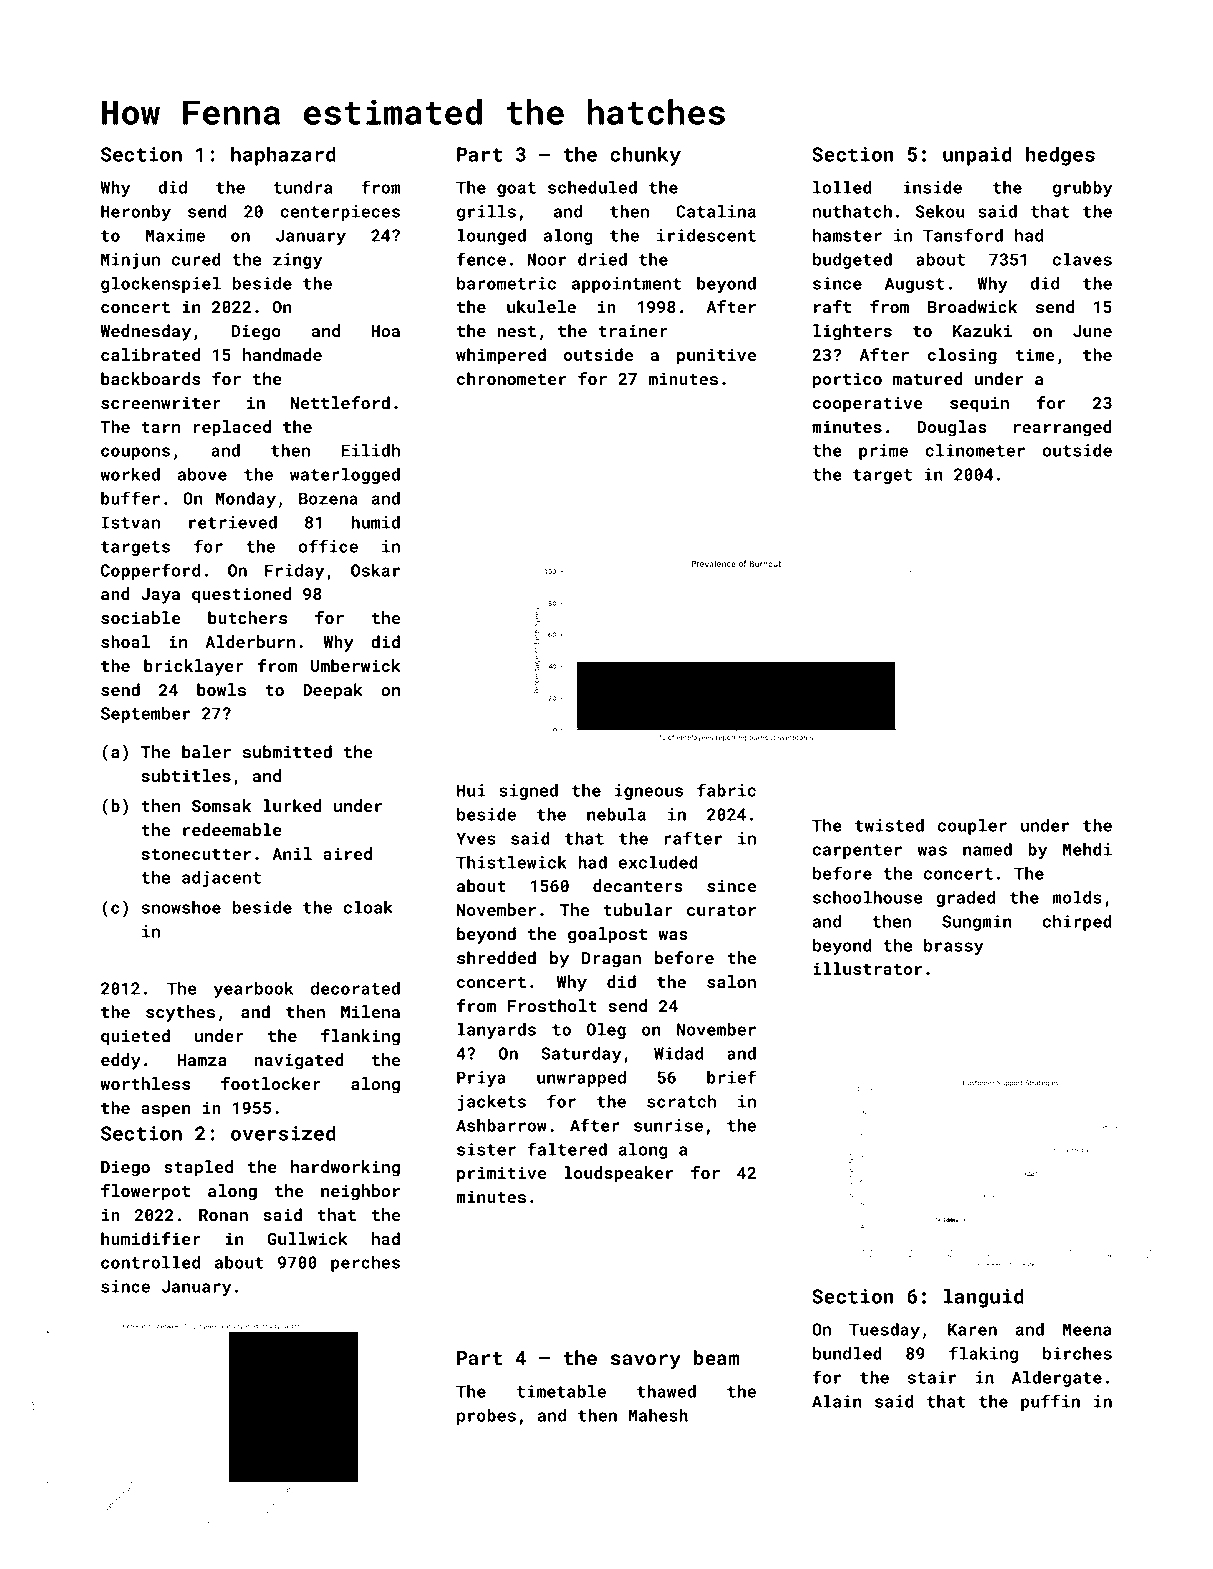 The height and width of the page is (1569, 1213). What do you see at coordinates (972, 827) in the page?
I see `coupler` at bounding box center [972, 827].
